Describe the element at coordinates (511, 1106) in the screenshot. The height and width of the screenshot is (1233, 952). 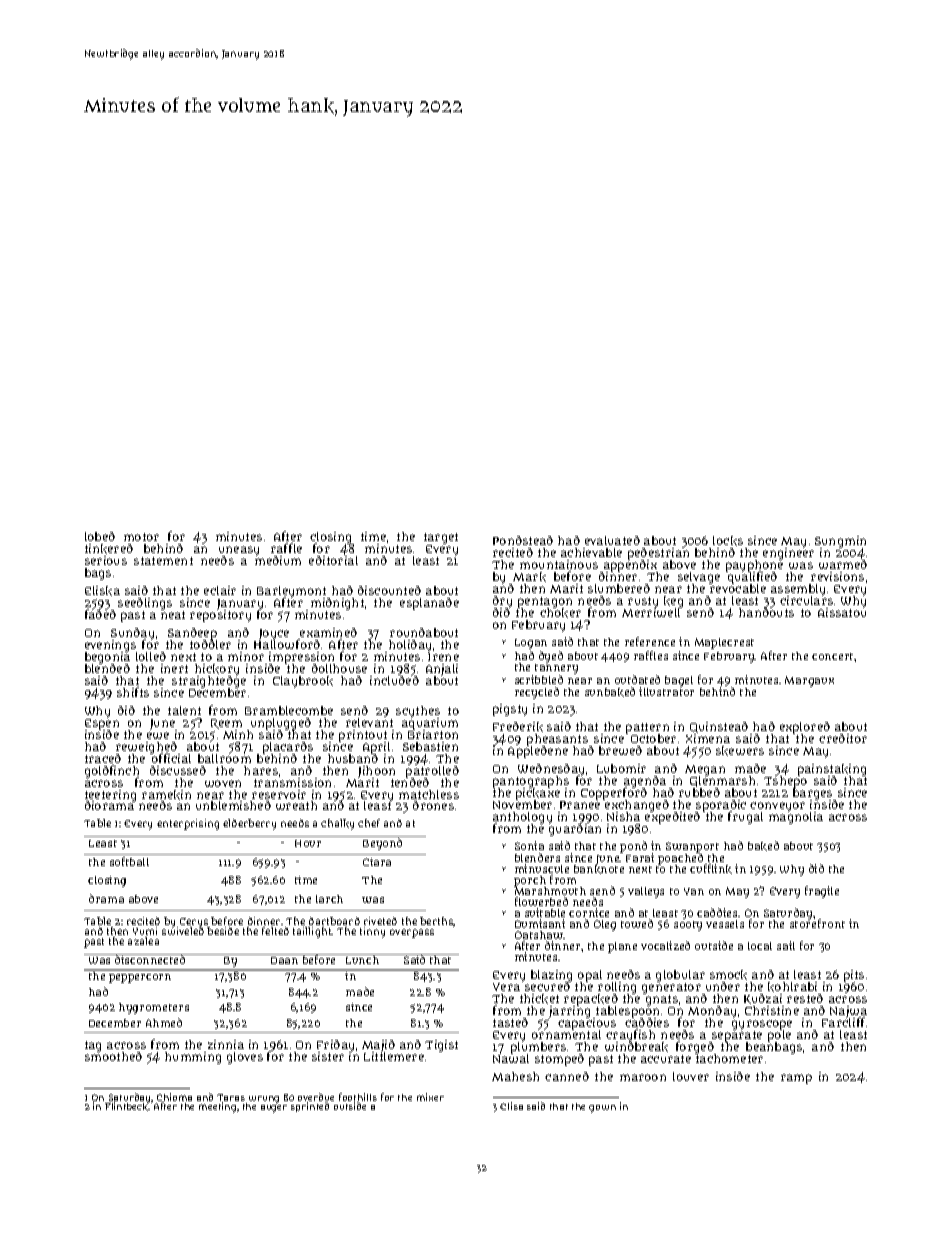
I see `Elisa` at that location.
